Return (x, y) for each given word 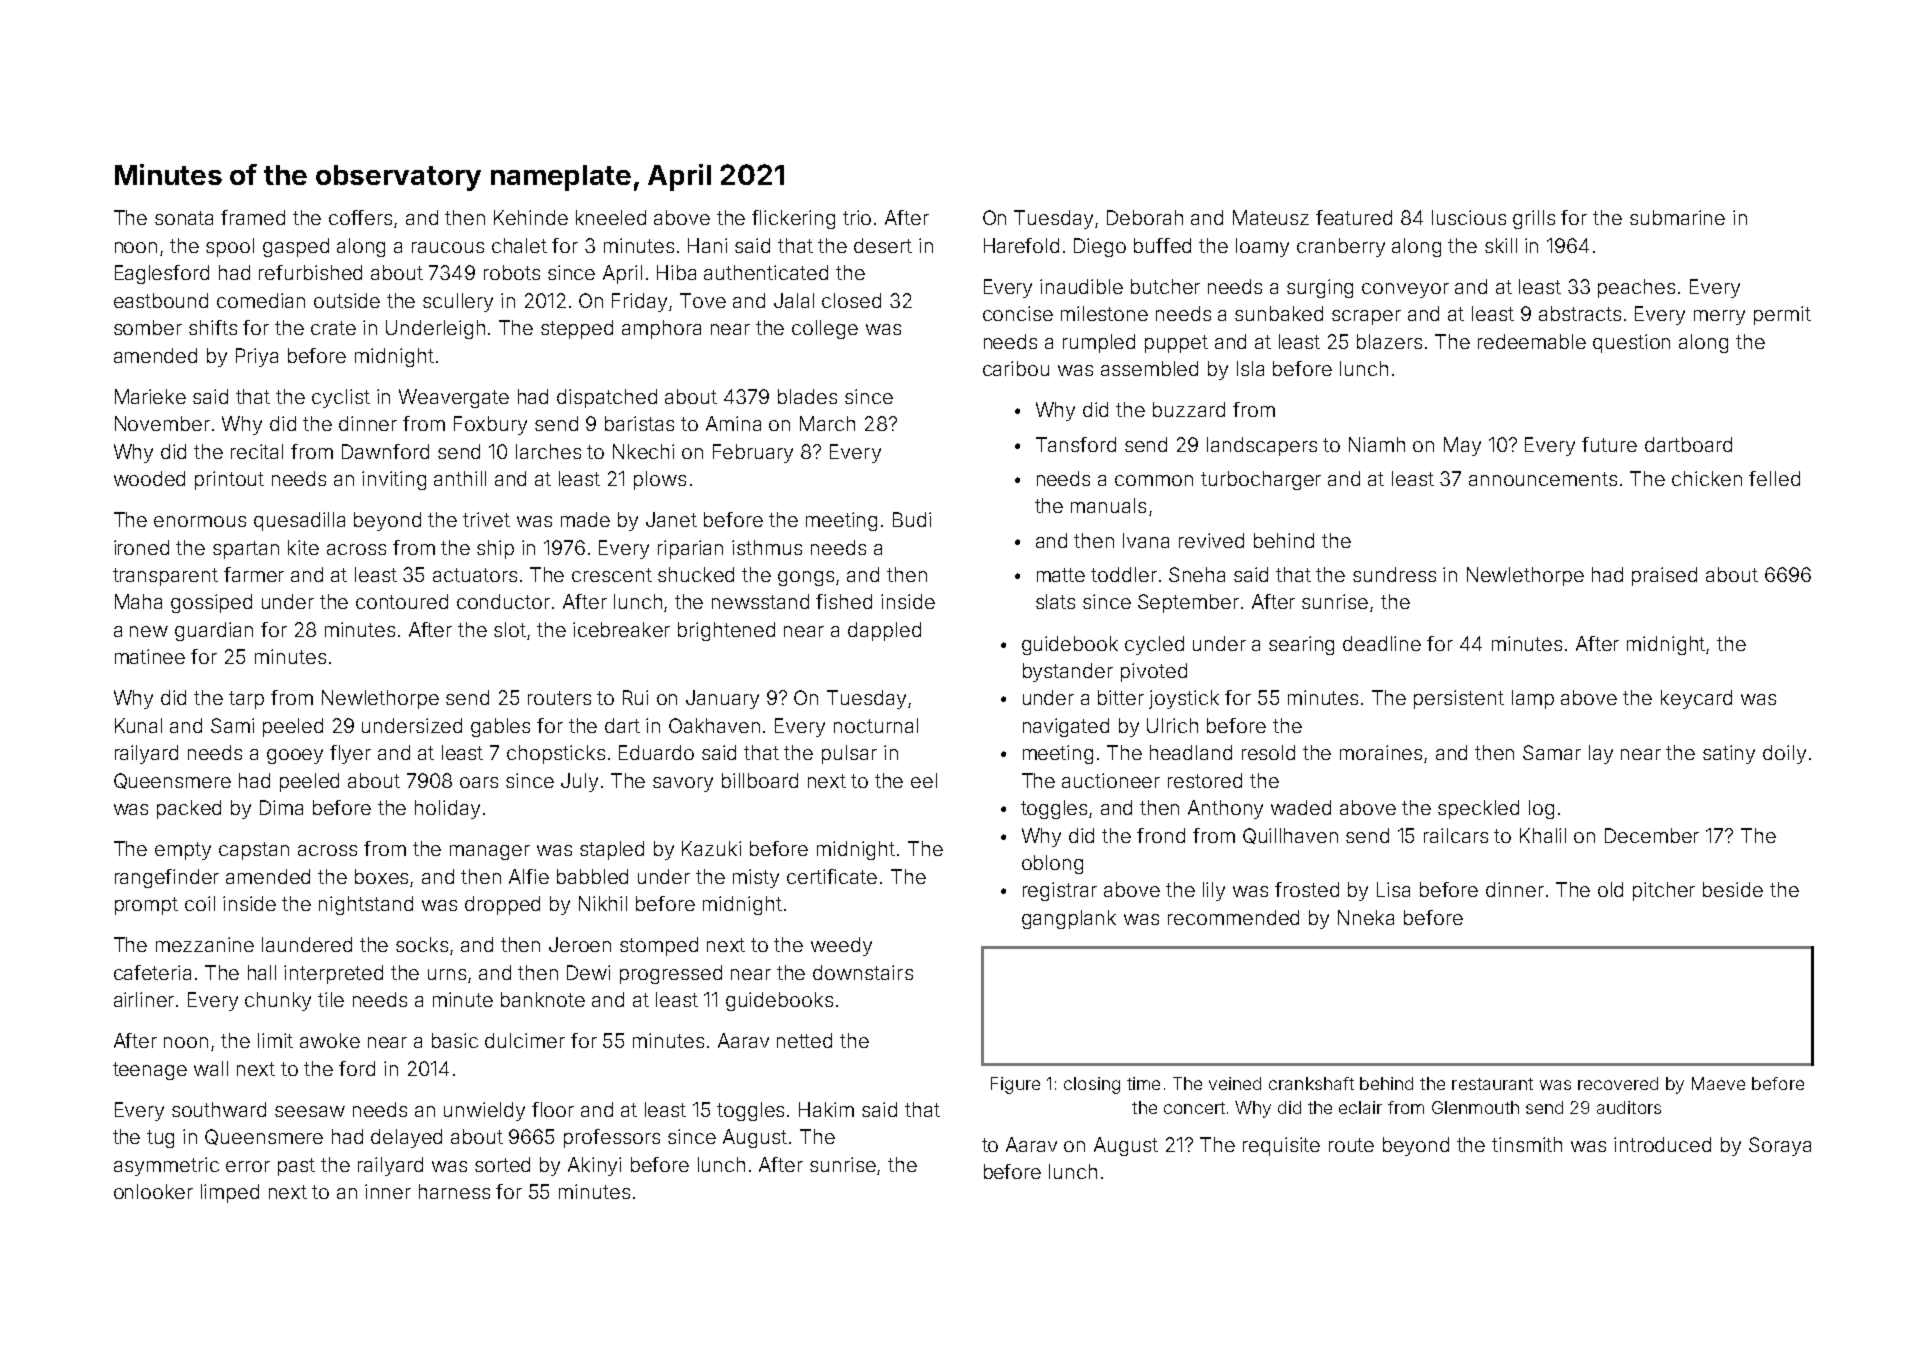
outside (347, 300)
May (1462, 446)
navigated (1066, 727)
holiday (447, 809)
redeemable (1532, 341)
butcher (1165, 286)
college (825, 329)
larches (548, 451)
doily (1784, 754)
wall (211, 1068)
